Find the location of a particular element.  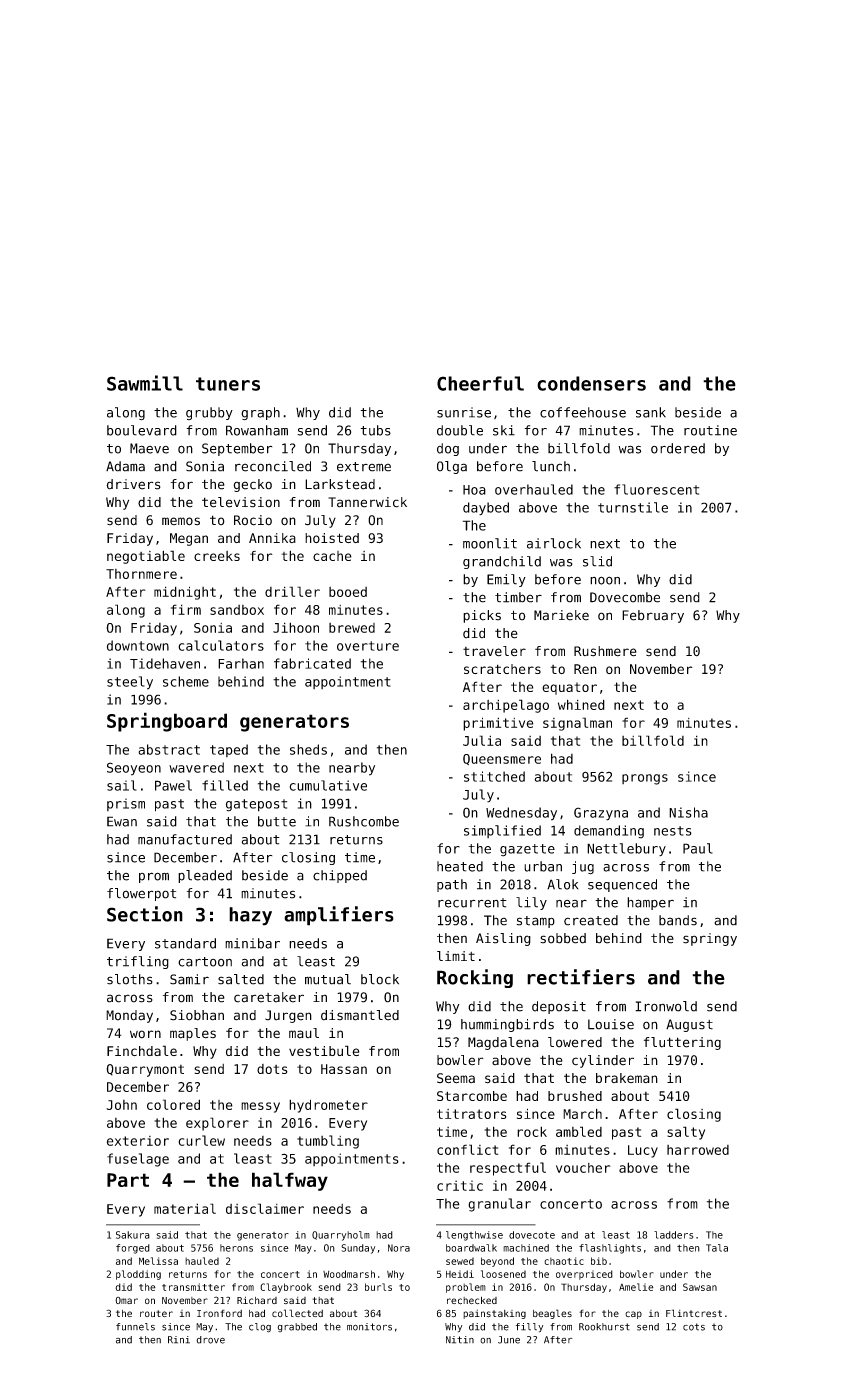

maples is located at coordinates (193, 1034).
